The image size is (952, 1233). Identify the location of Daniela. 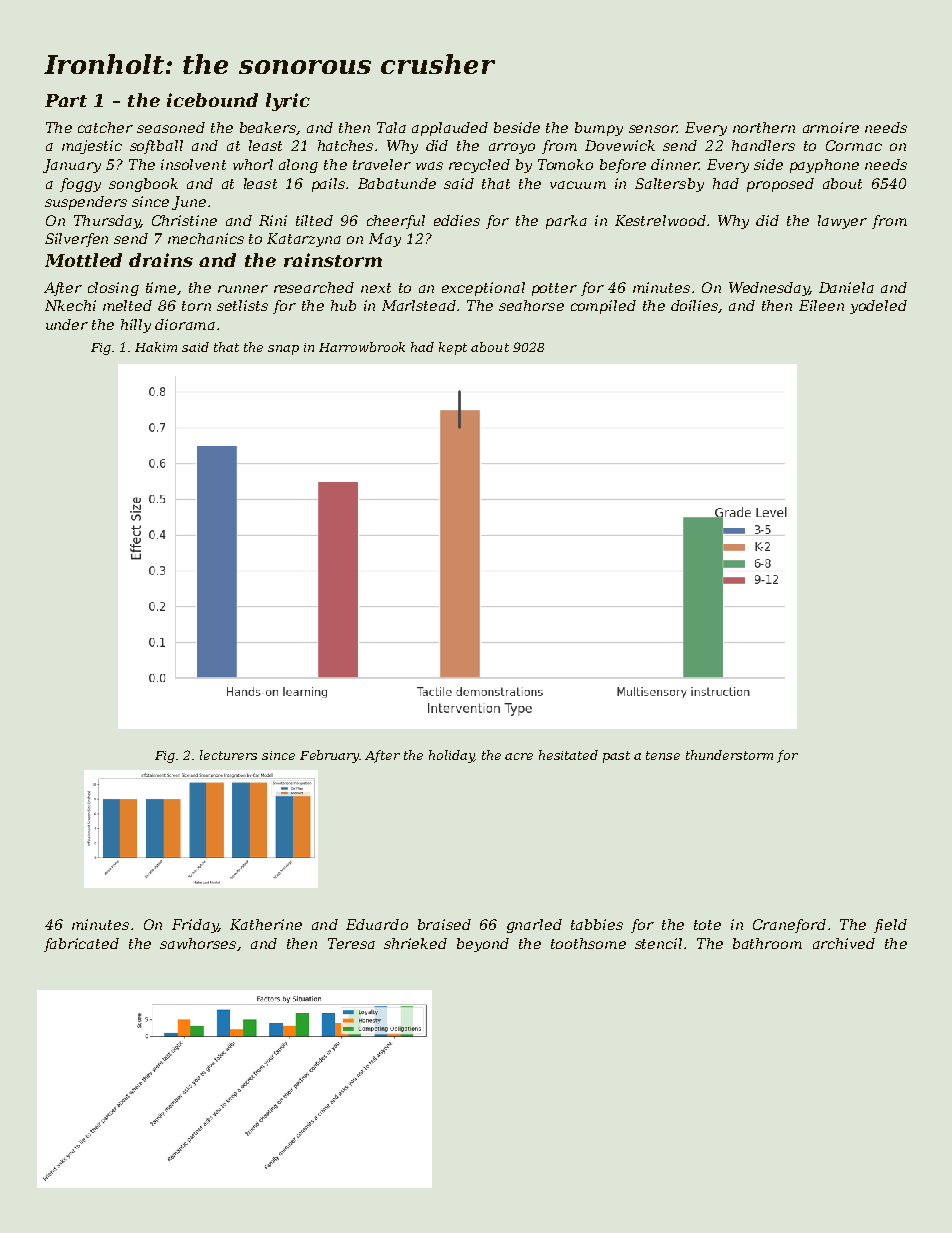
(846, 287).
